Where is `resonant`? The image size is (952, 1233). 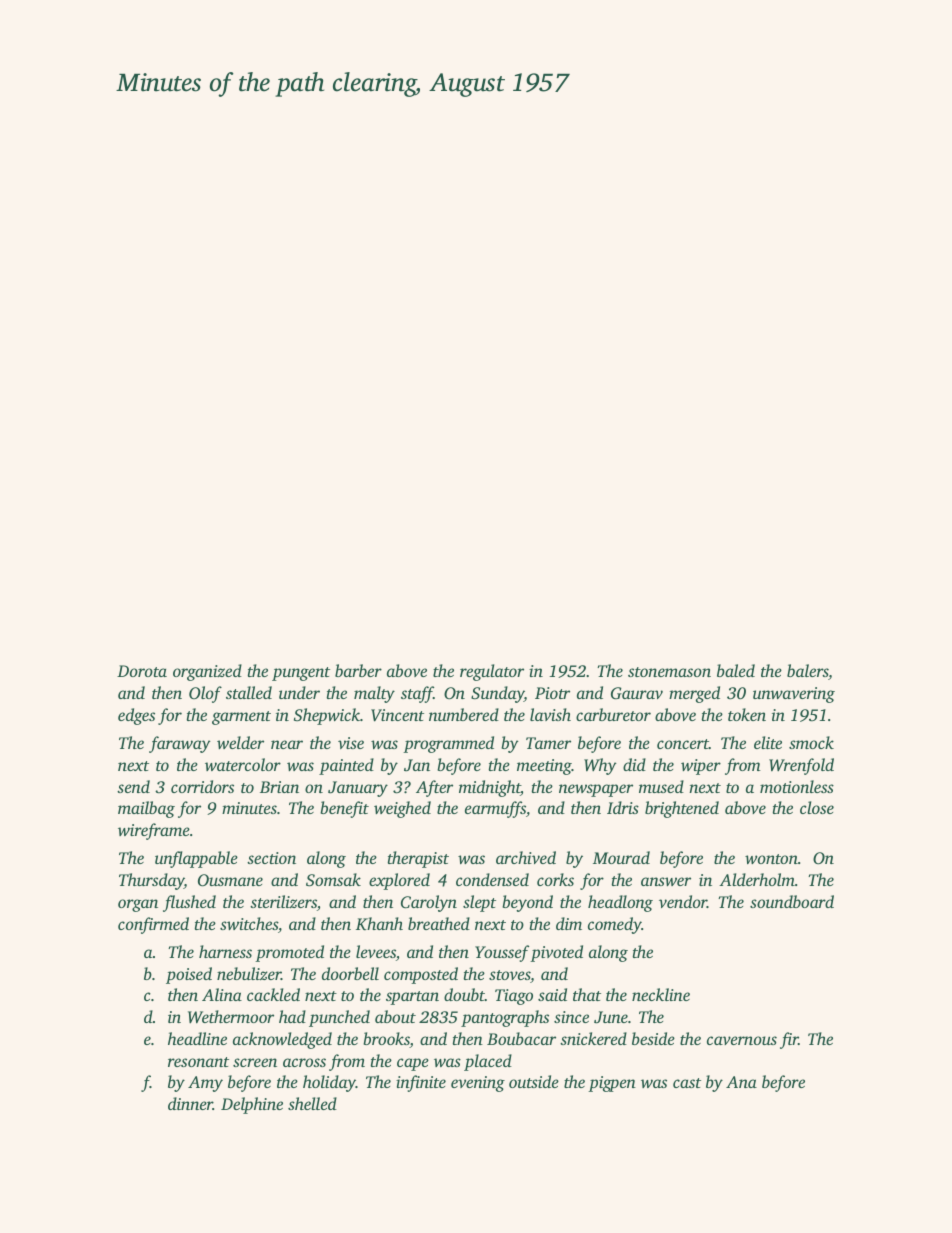
resonant is located at coordinates (198, 1062).
